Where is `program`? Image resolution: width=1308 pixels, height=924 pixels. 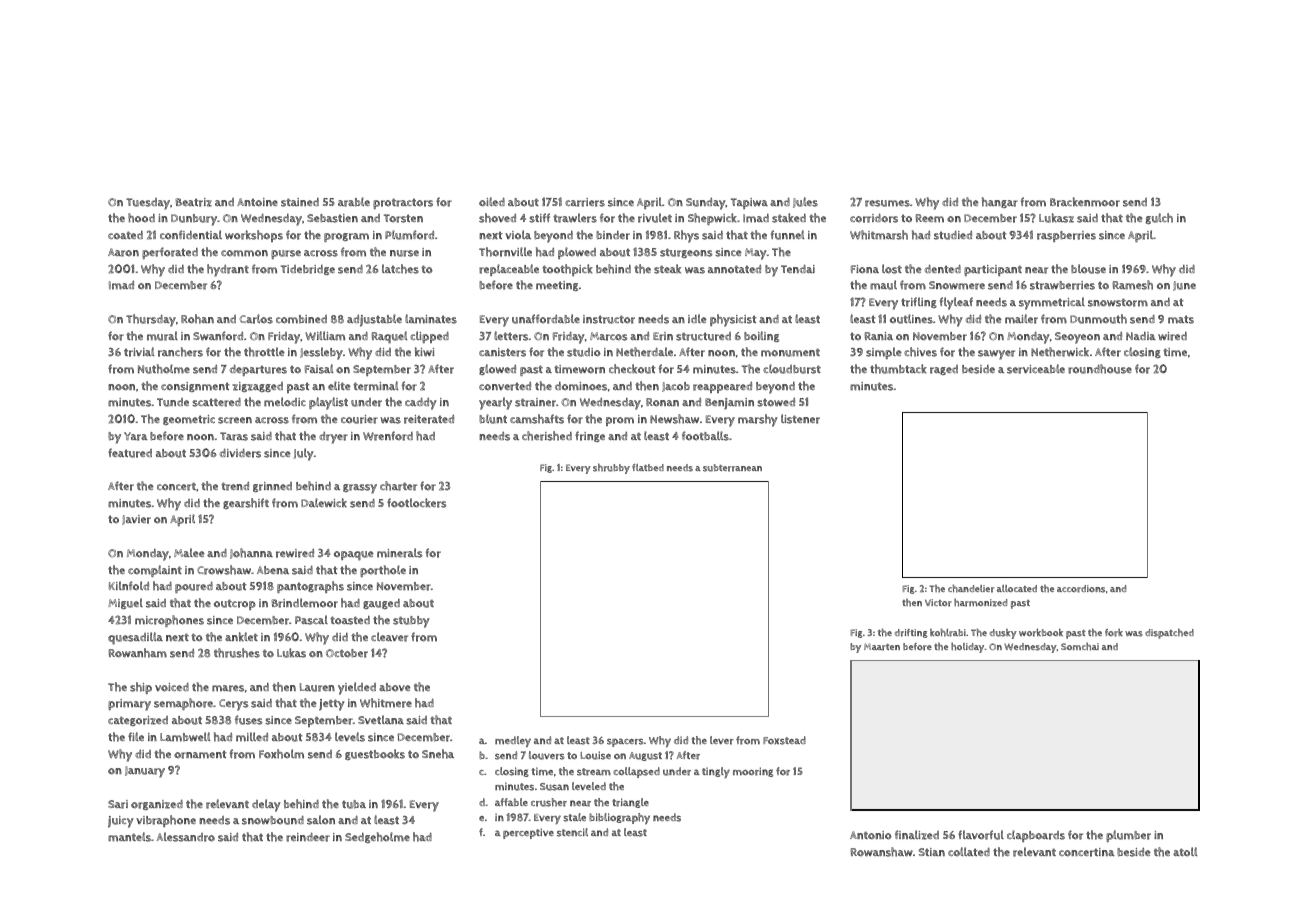 program is located at coordinates (346, 237).
